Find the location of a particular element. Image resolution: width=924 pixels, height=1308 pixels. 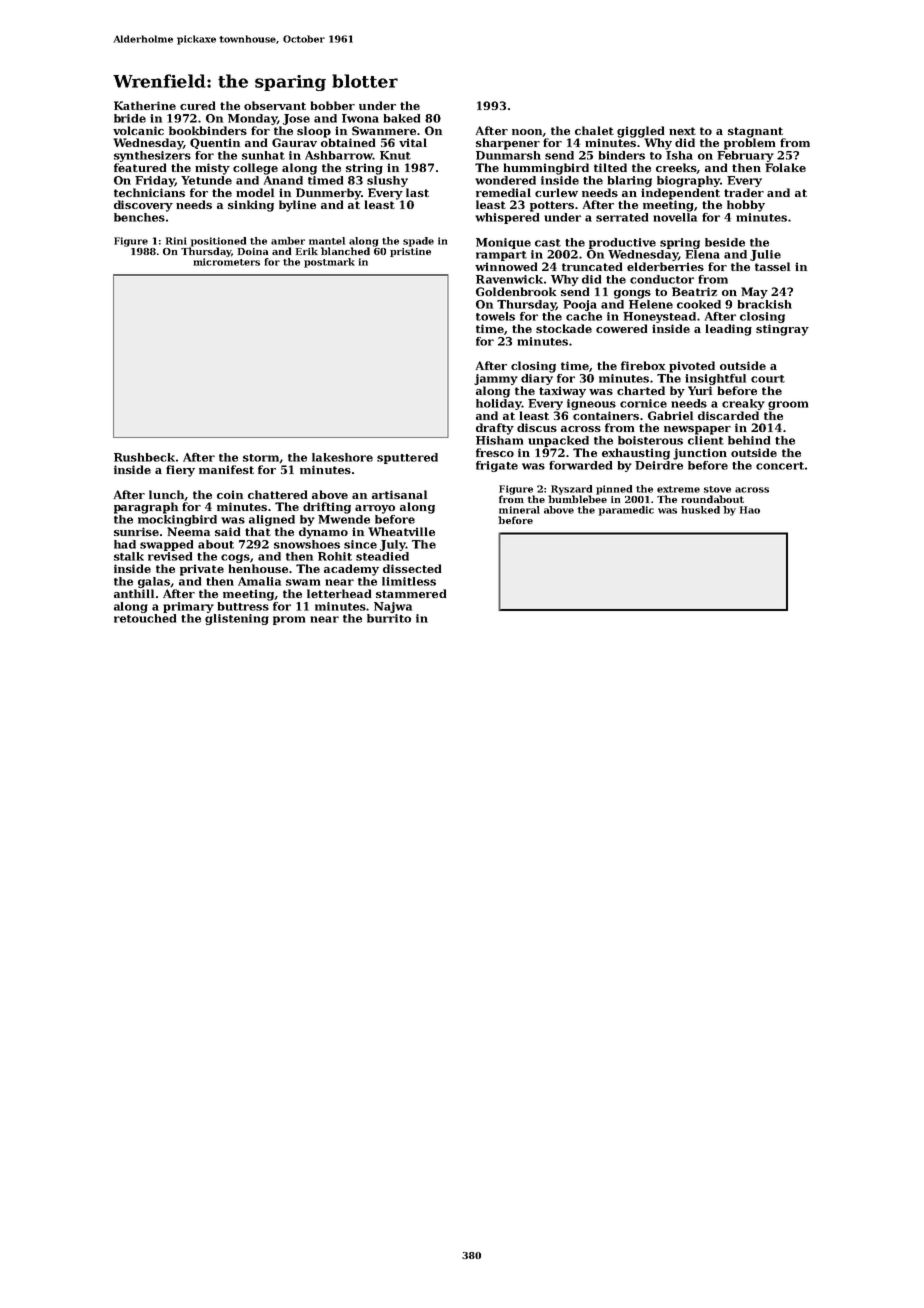

chalet is located at coordinates (594, 130).
